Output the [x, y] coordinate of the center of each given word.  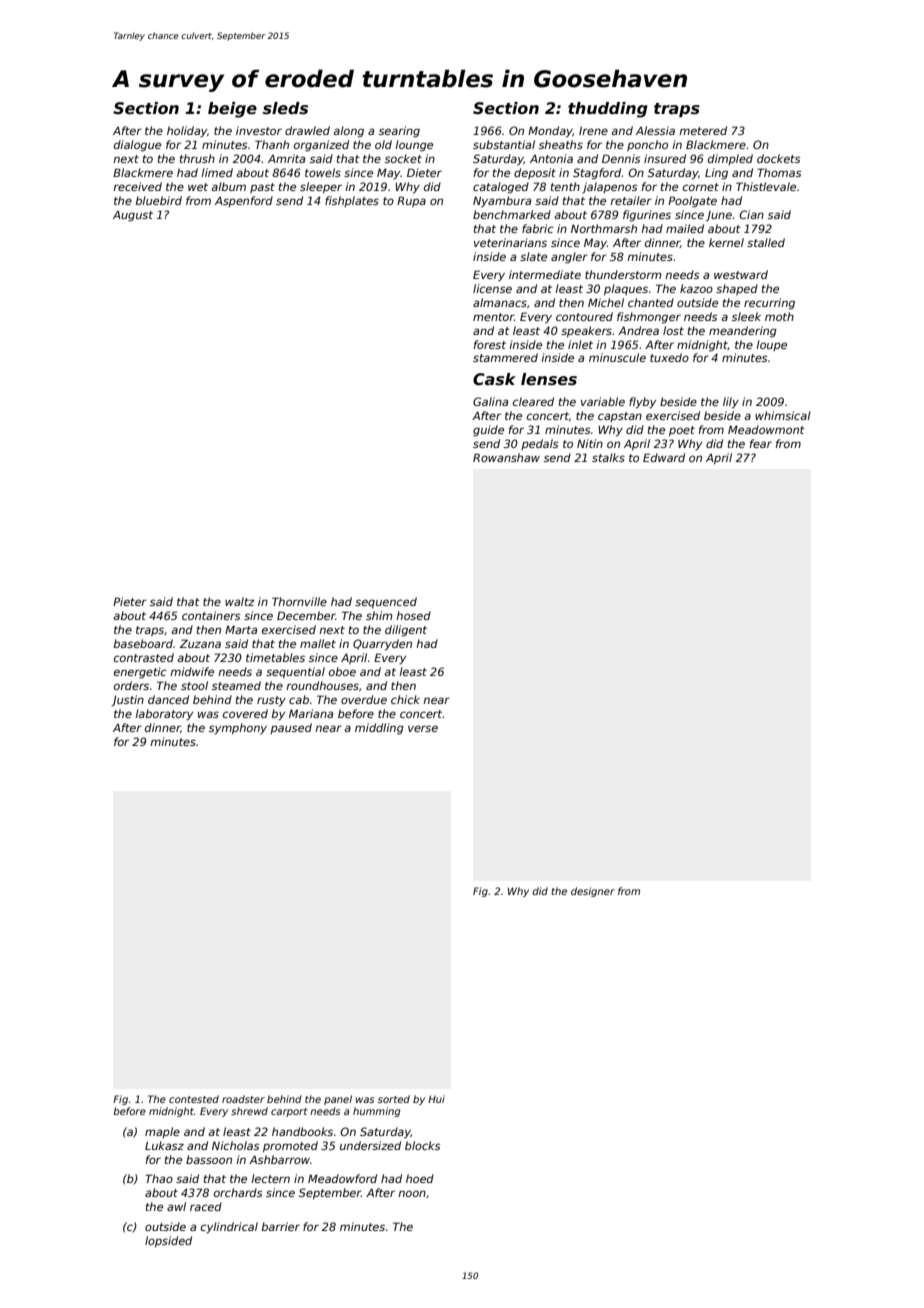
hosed [413, 615]
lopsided [168, 1241]
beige [232, 110]
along [348, 132]
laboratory [164, 714]
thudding [608, 110]
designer [593, 892]
